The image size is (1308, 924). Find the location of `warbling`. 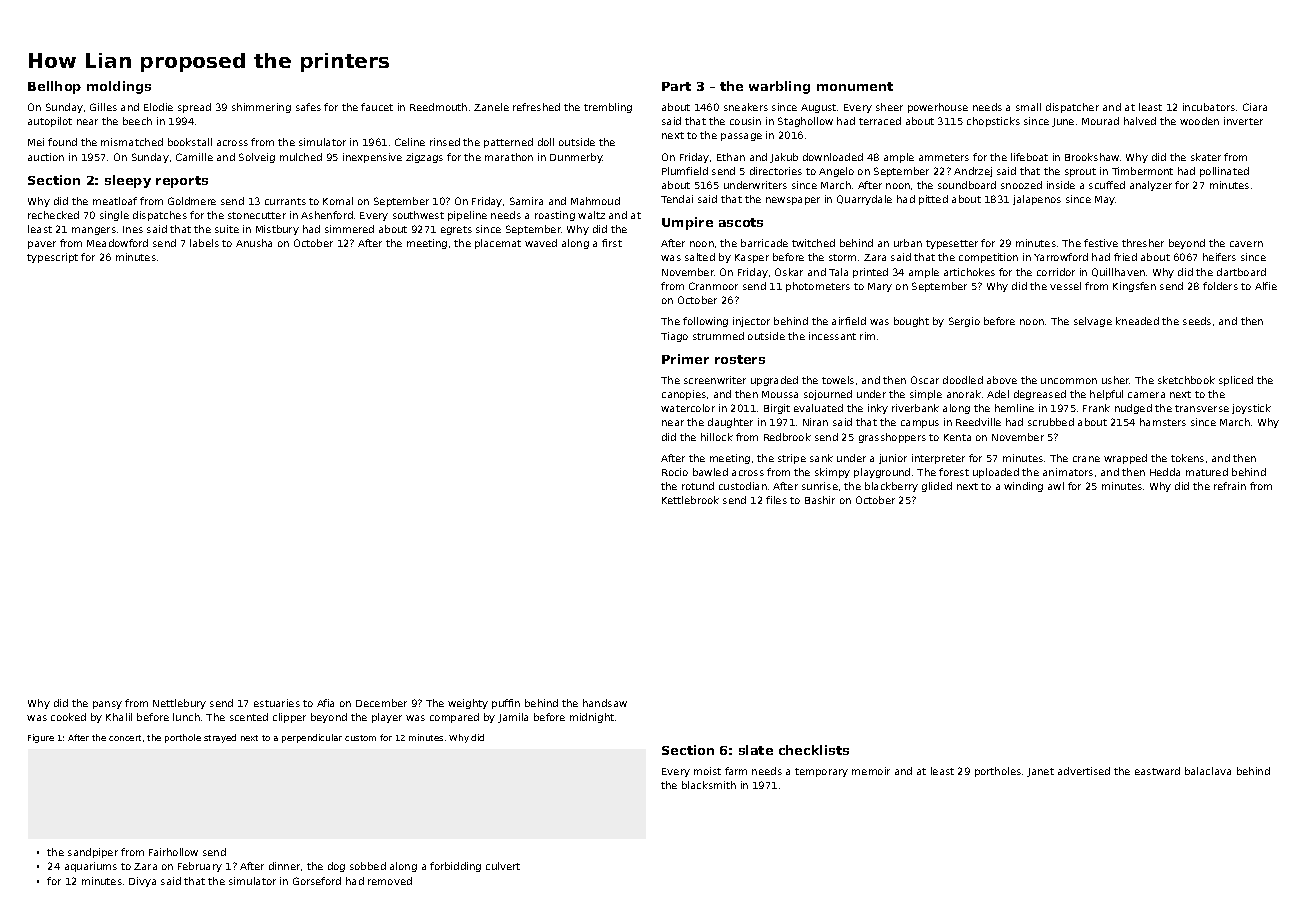

warbling is located at coordinates (779, 87).
